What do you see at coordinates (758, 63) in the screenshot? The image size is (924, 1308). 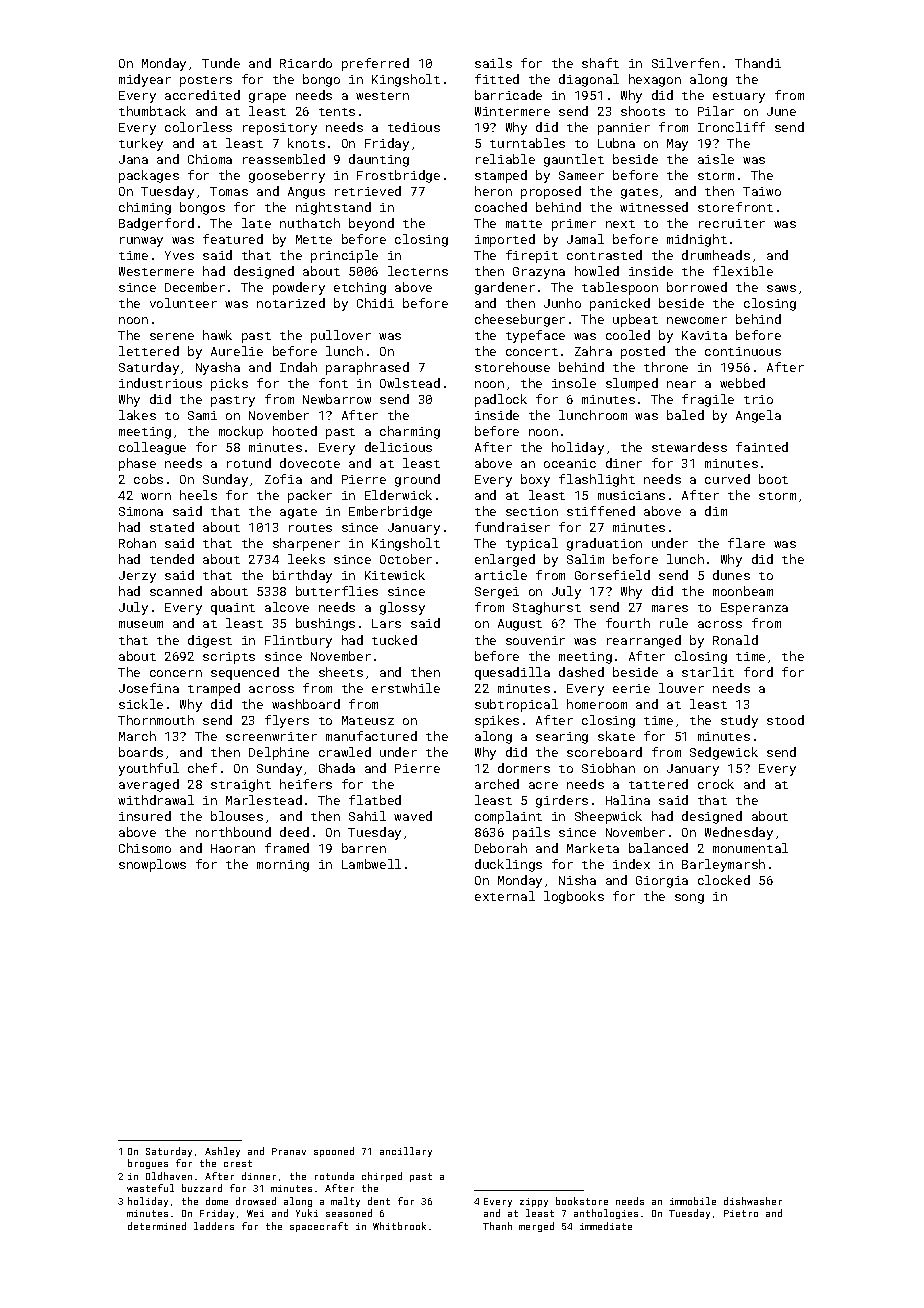 I see `Thandi` at bounding box center [758, 63].
